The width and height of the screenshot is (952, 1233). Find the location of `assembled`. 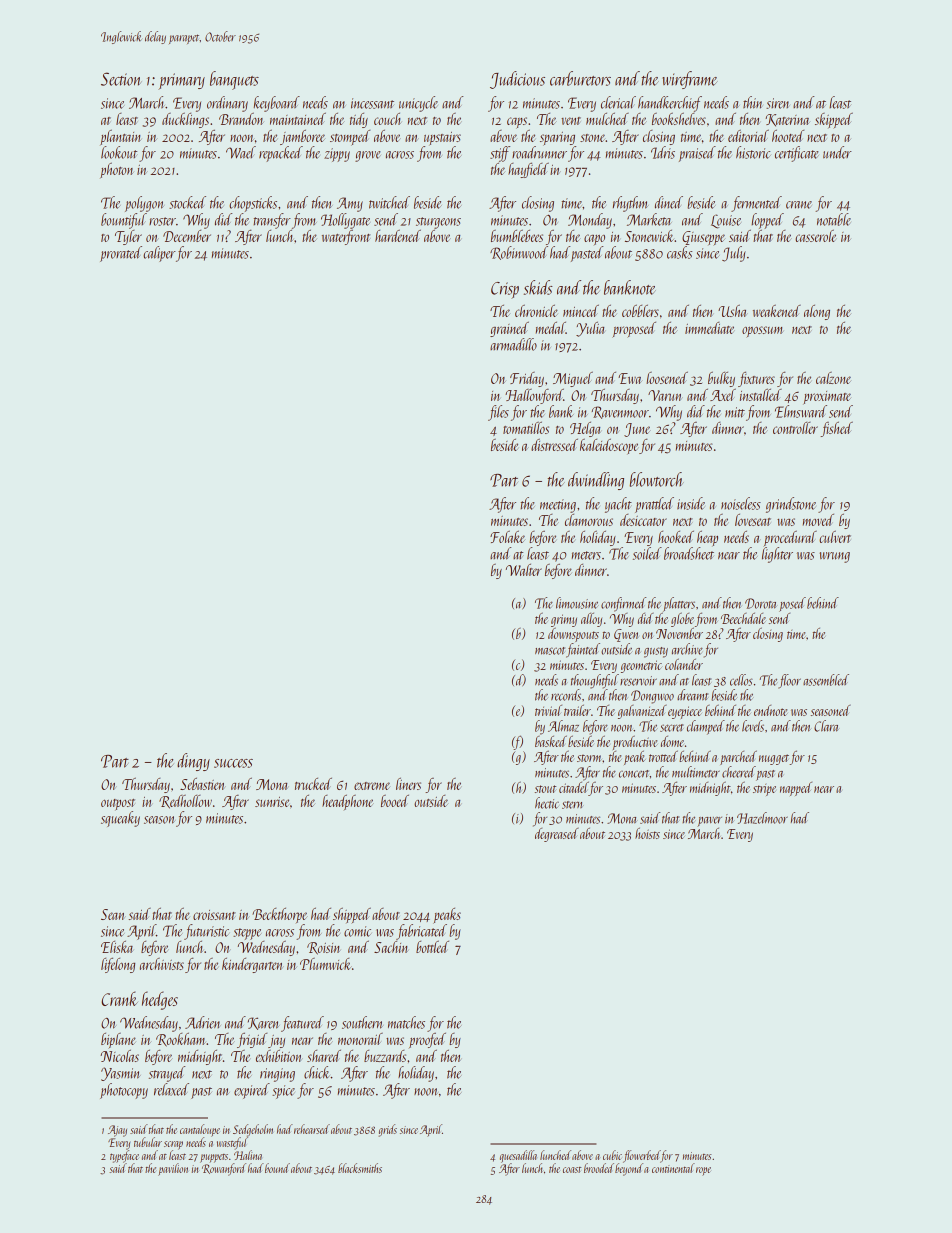

assembled is located at coordinates (826, 680).
